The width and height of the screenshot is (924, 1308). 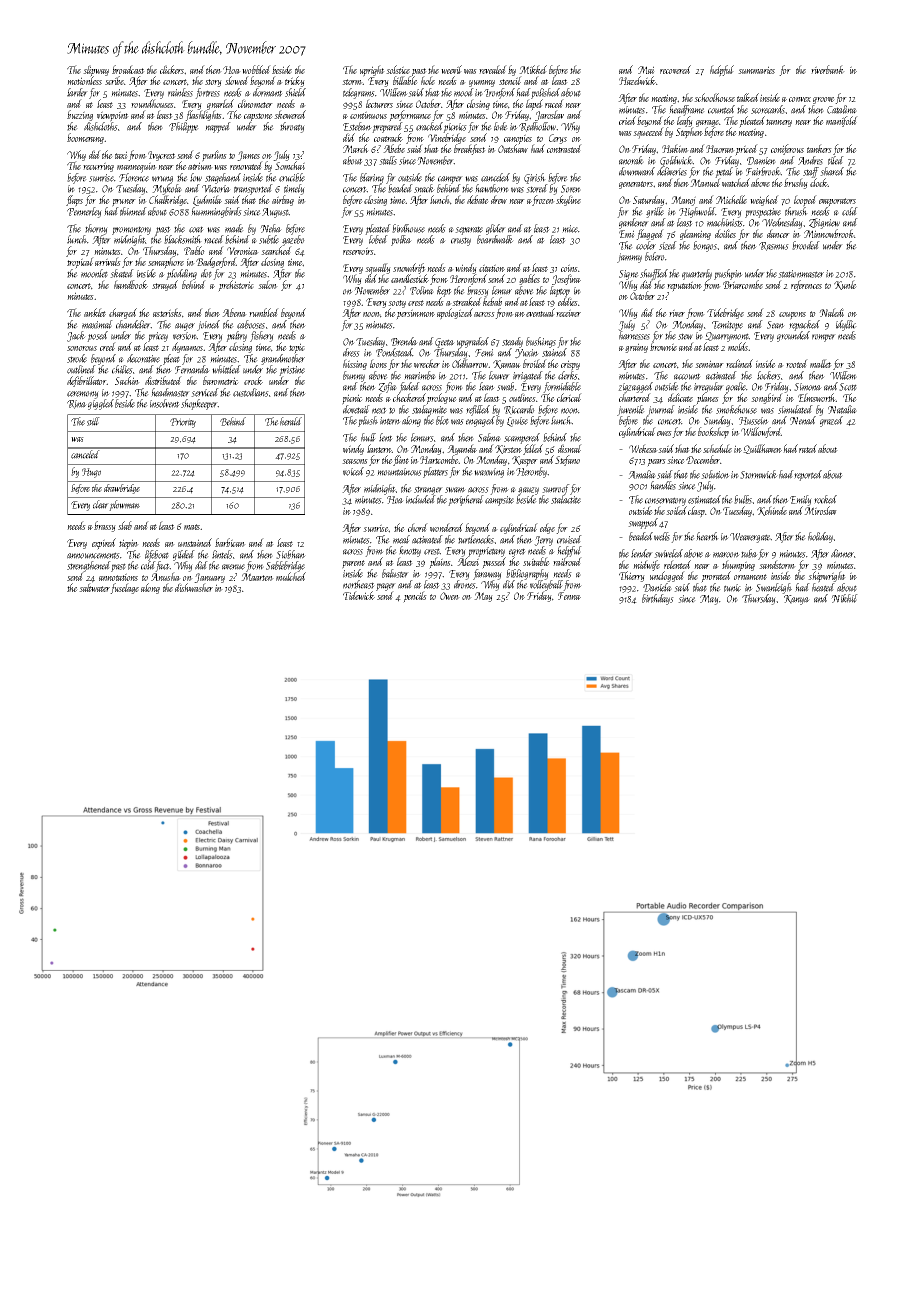 I want to click on weevil, so click(x=451, y=69).
